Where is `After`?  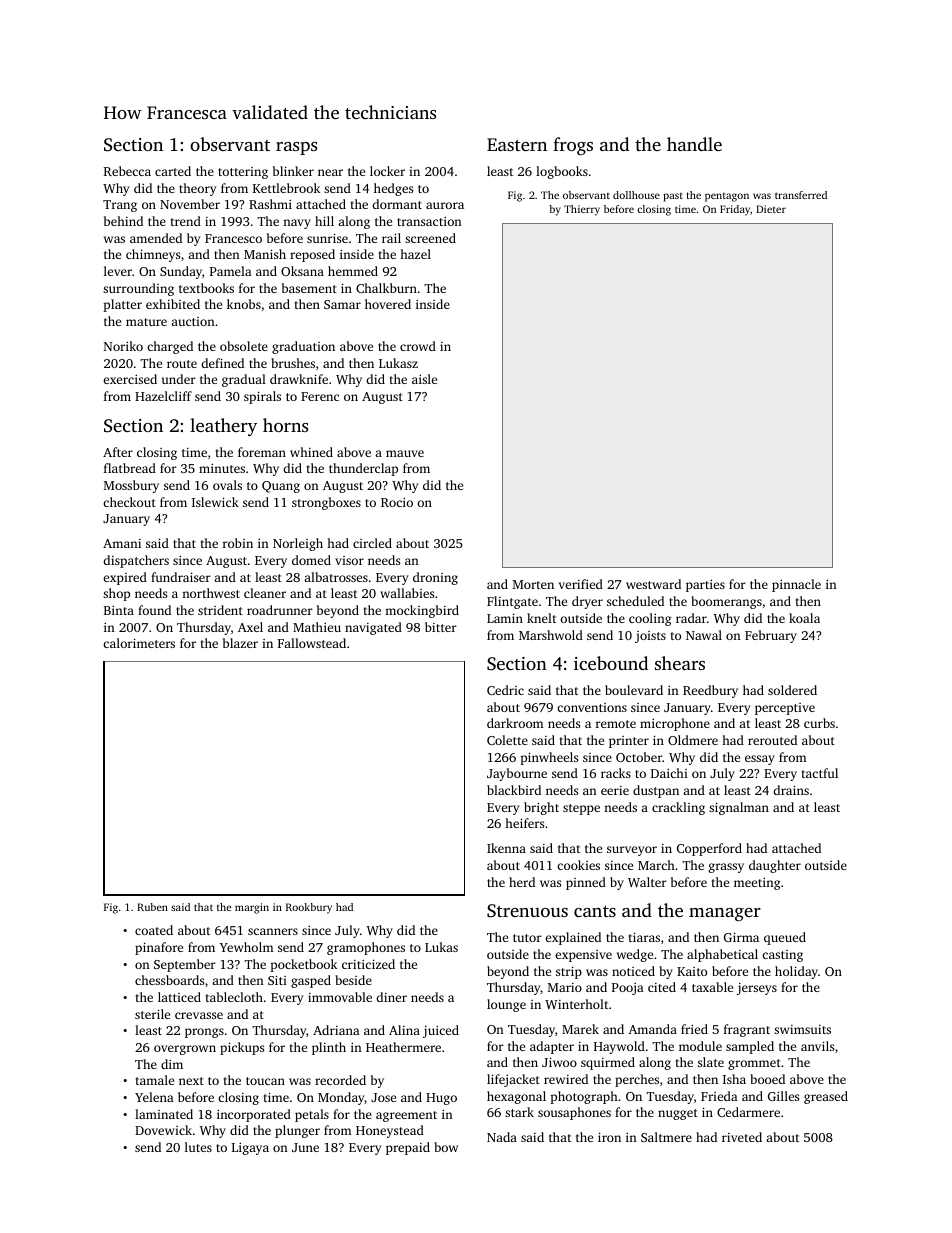 After is located at coordinates (118, 452).
